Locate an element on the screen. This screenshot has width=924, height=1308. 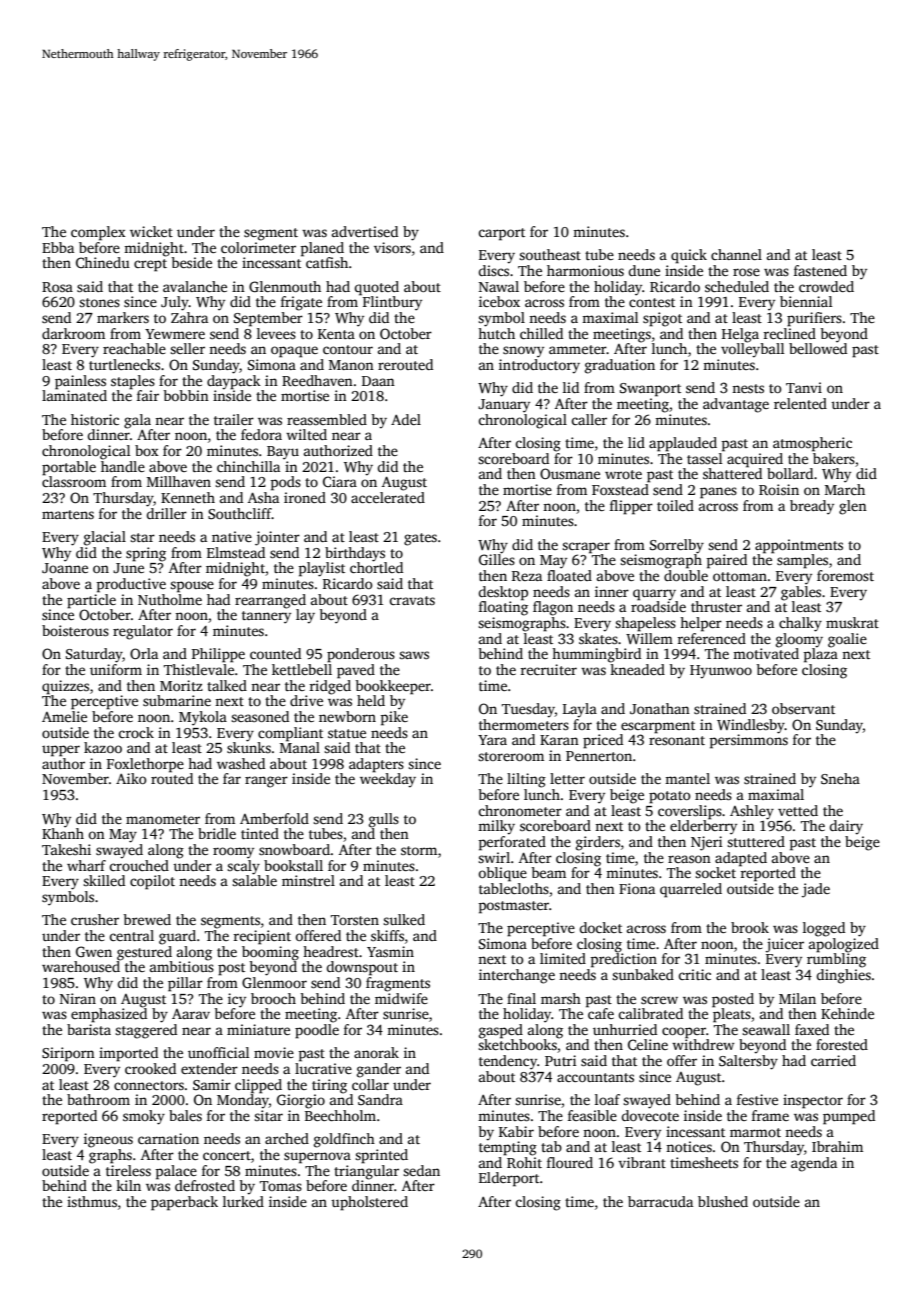
gates is located at coordinates (420, 539).
